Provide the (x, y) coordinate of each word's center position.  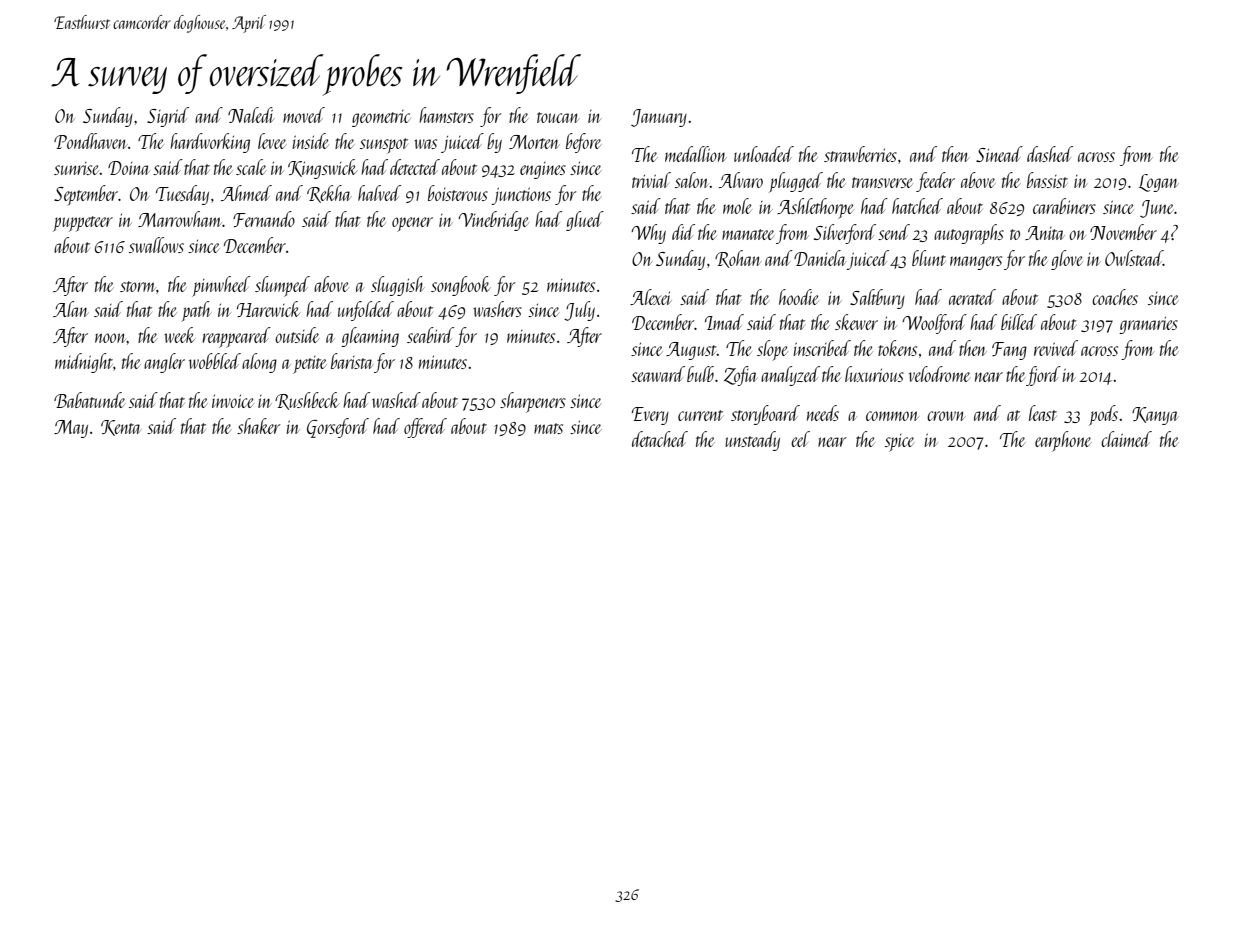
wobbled (215, 361)
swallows (156, 245)
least (1043, 413)
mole (737, 206)
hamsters (446, 115)
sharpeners (533, 402)
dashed (1050, 154)
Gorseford (338, 428)
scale (251, 167)
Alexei (651, 297)
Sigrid (168, 117)
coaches (1115, 297)
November (1123, 232)
